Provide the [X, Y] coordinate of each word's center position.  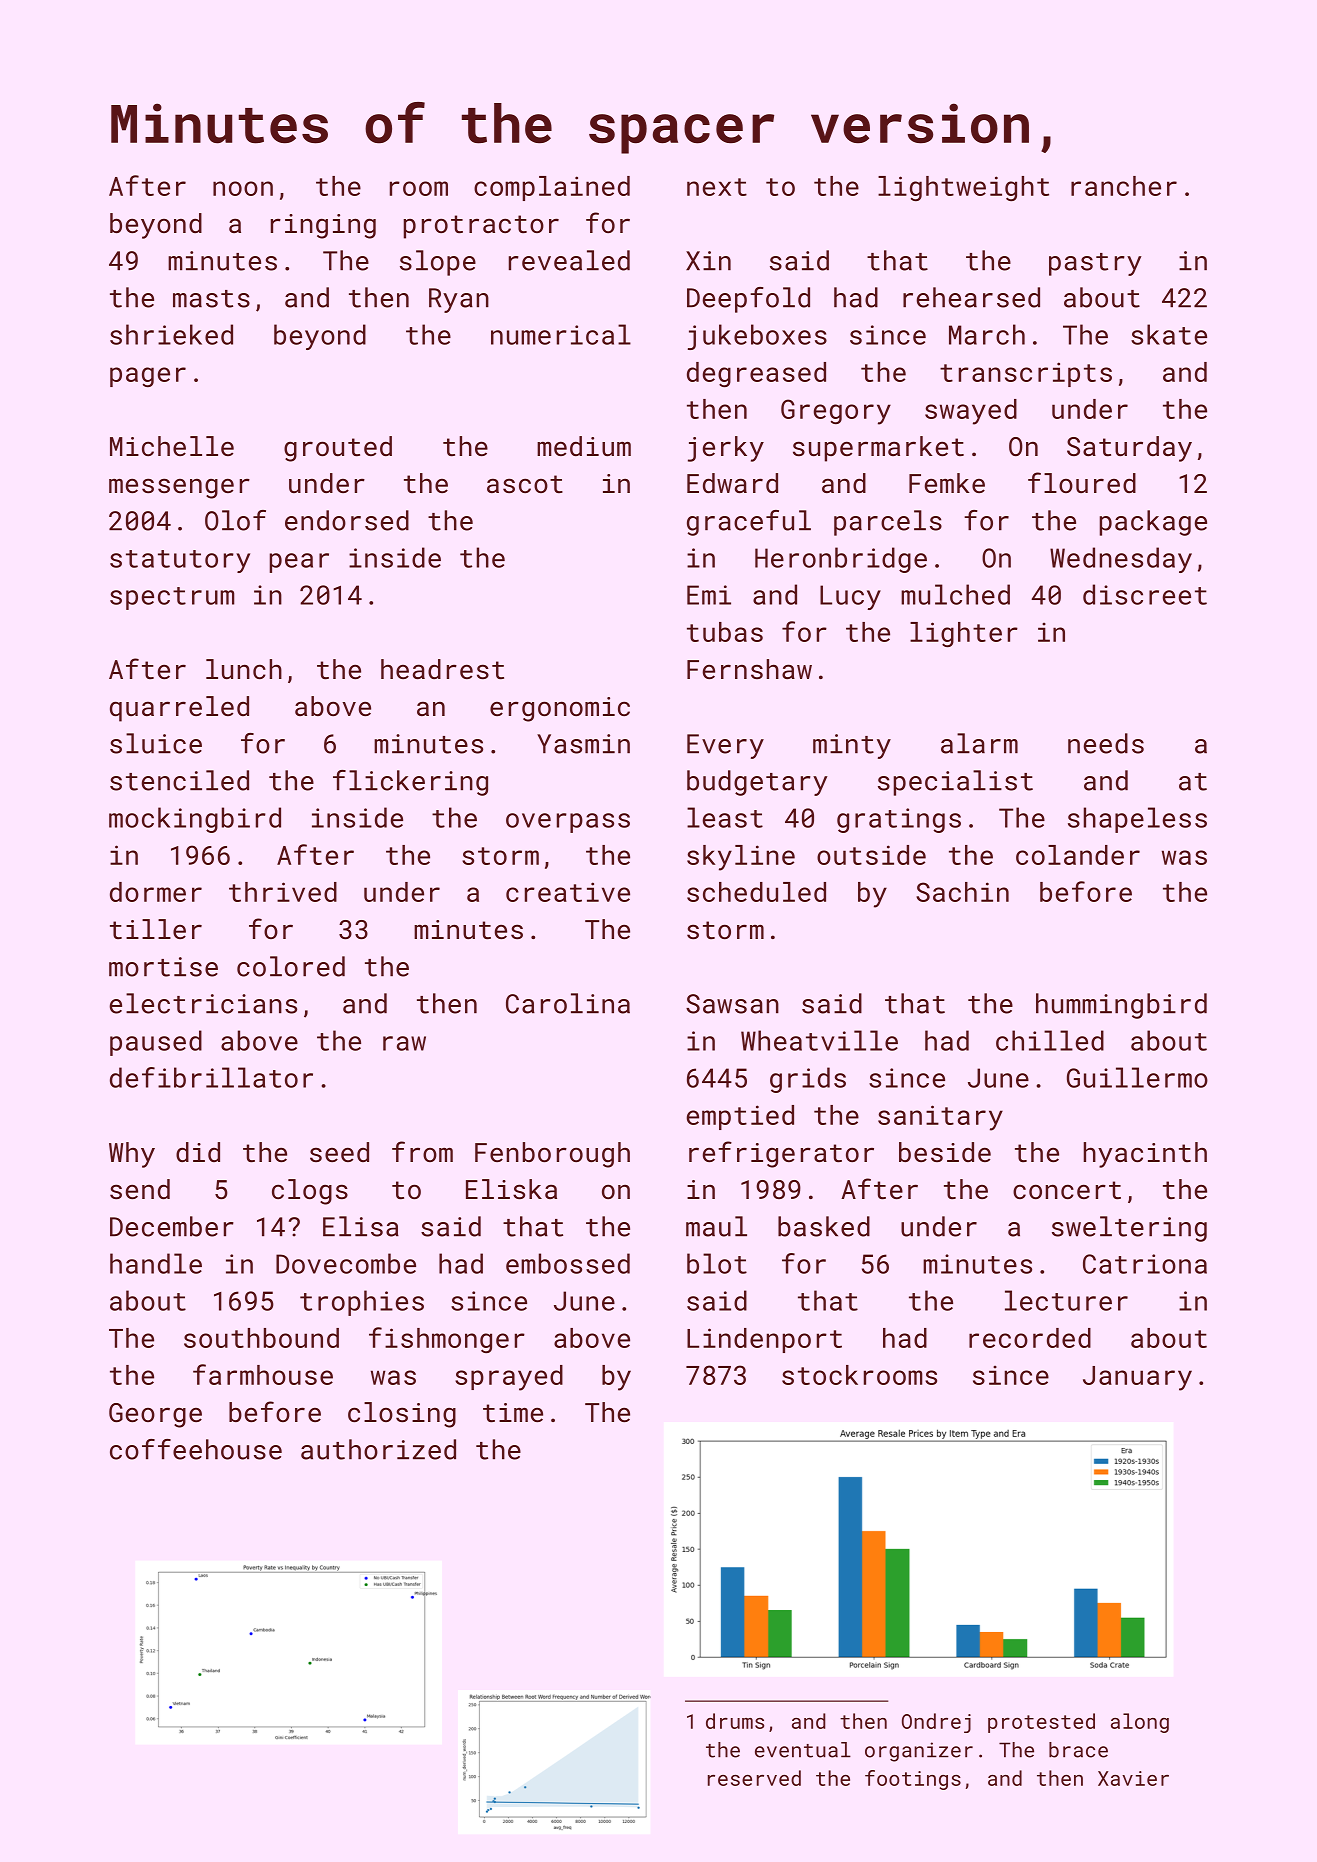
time [513, 1413]
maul [716, 1226]
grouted [338, 449]
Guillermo [1137, 1077]
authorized [378, 1449]
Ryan [459, 300]
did [198, 1152]
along [1140, 1723]
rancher [1124, 186]
